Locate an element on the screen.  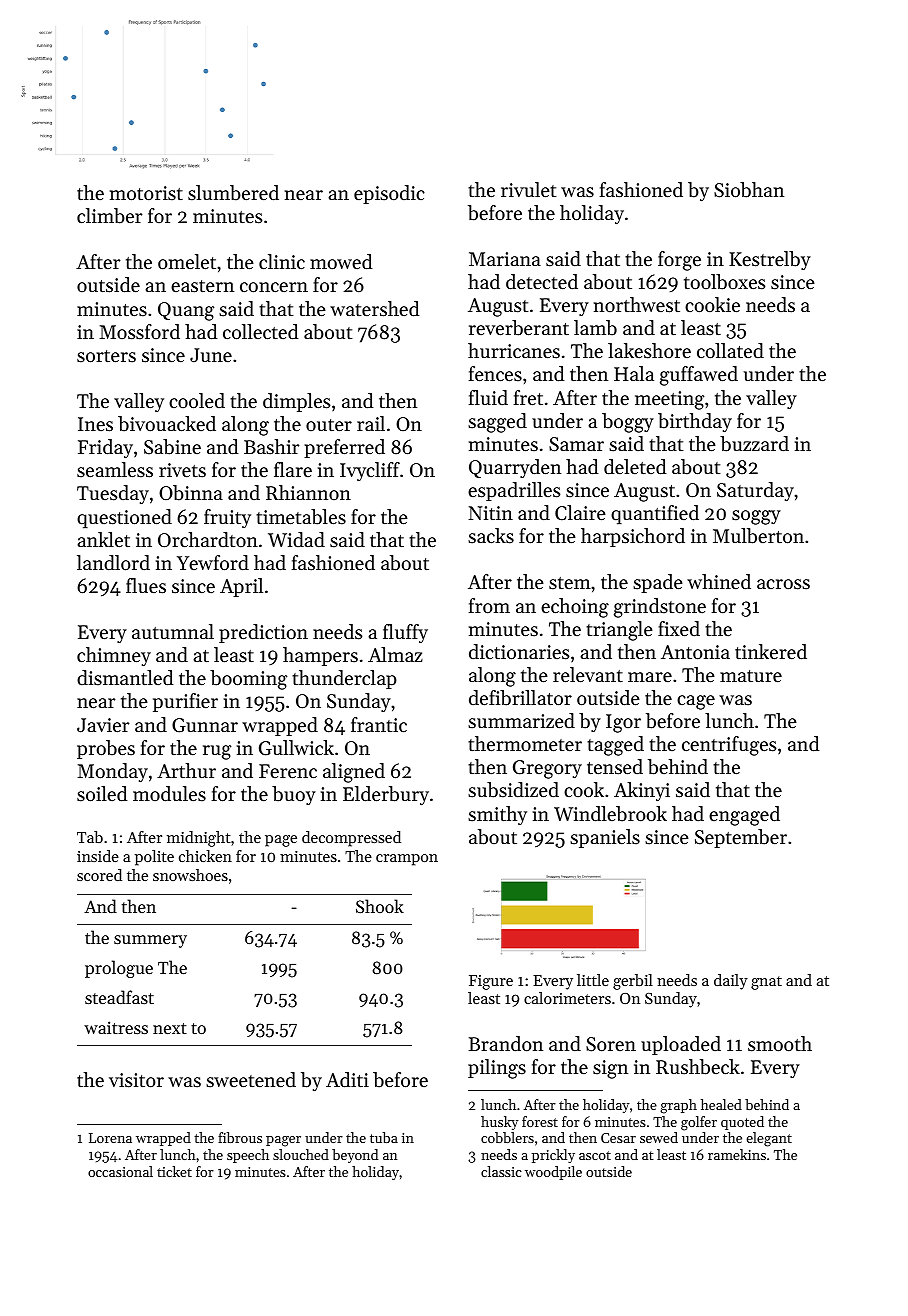
engaged is located at coordinates (744, 816).
